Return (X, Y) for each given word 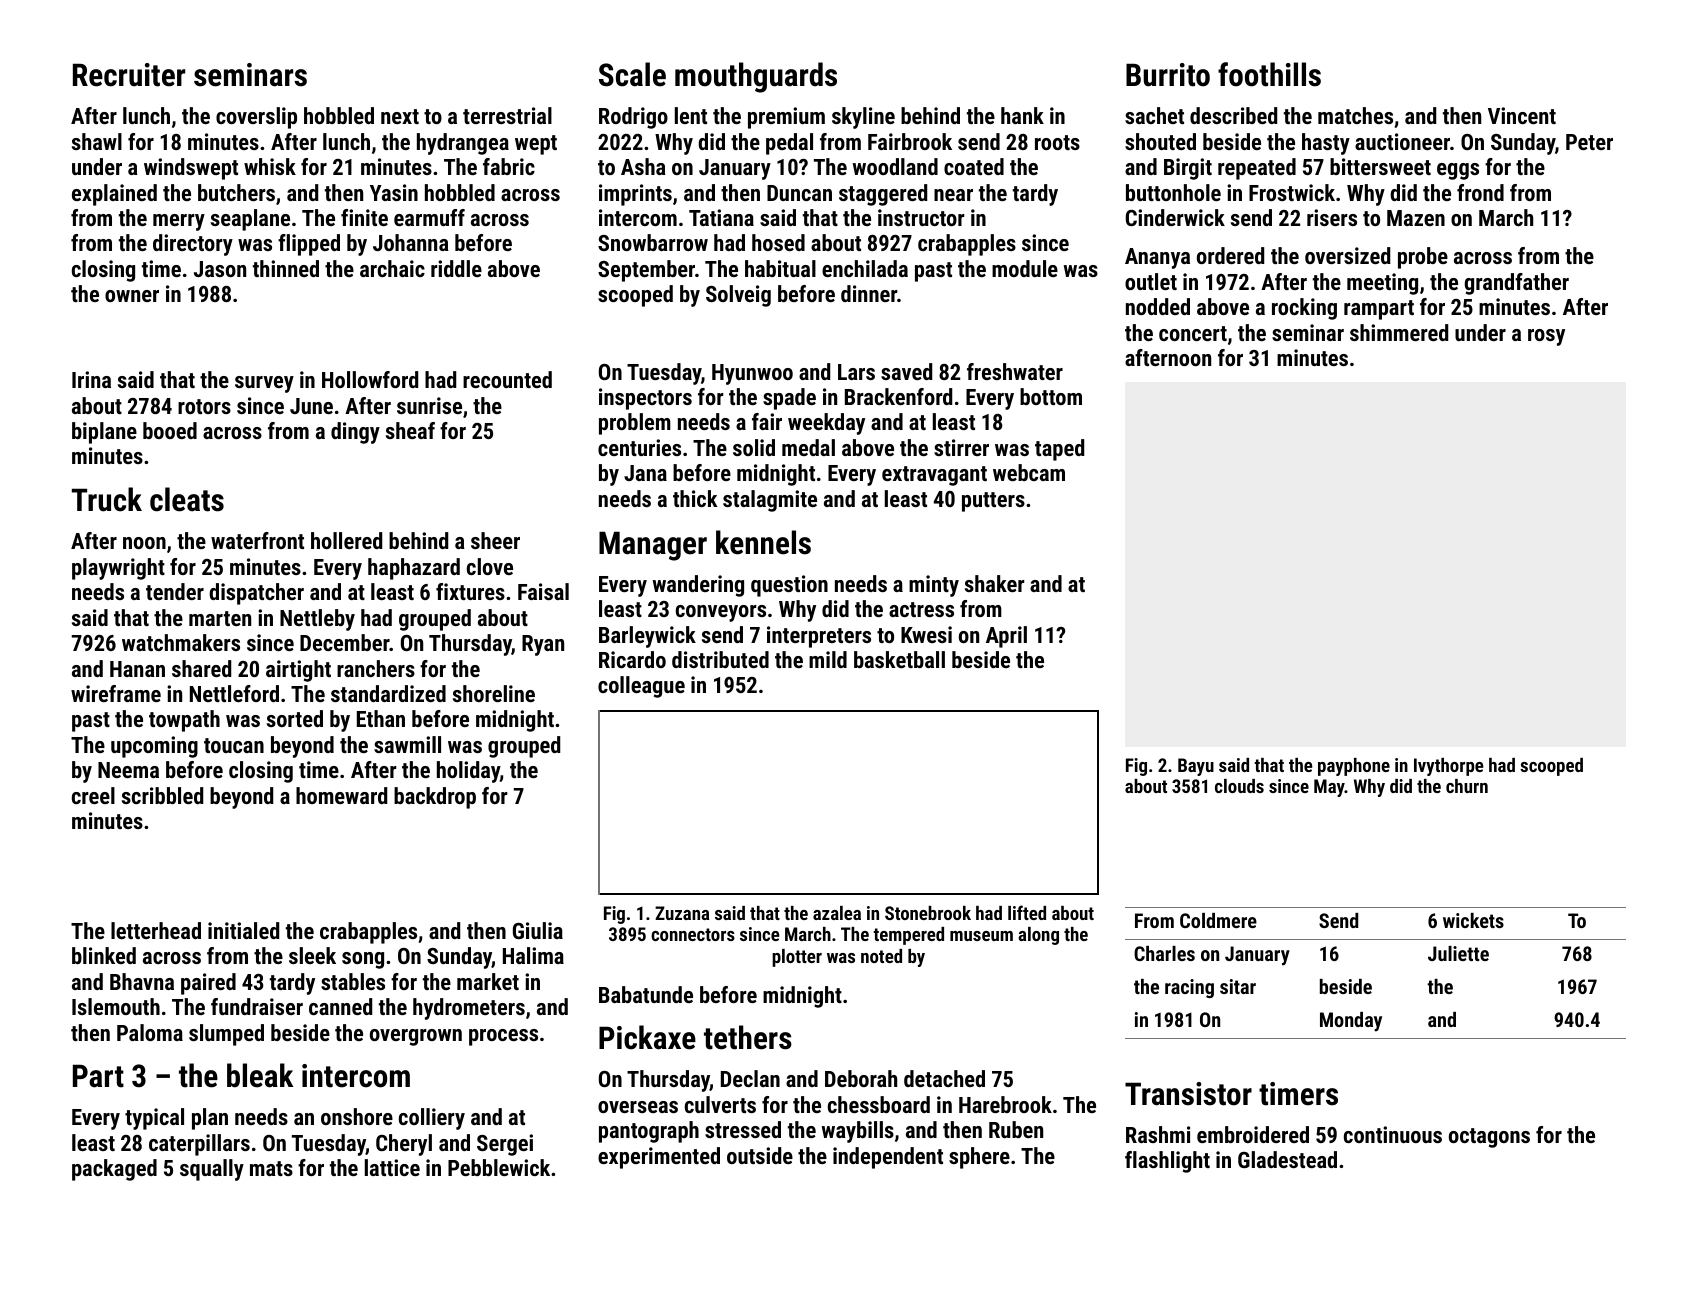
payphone (1354, 767)
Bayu (1196, 767)
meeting (1382, 284)
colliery (432, 1119)
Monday (1351, 1022)
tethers (748, 1037)
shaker (995, 583)
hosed (778, 242)
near (953, 195)
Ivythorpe (1448, 767)
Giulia (538, 930)
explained (114, 195)
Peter (1589, 142)
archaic (392, 268)
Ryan (543, 645)
